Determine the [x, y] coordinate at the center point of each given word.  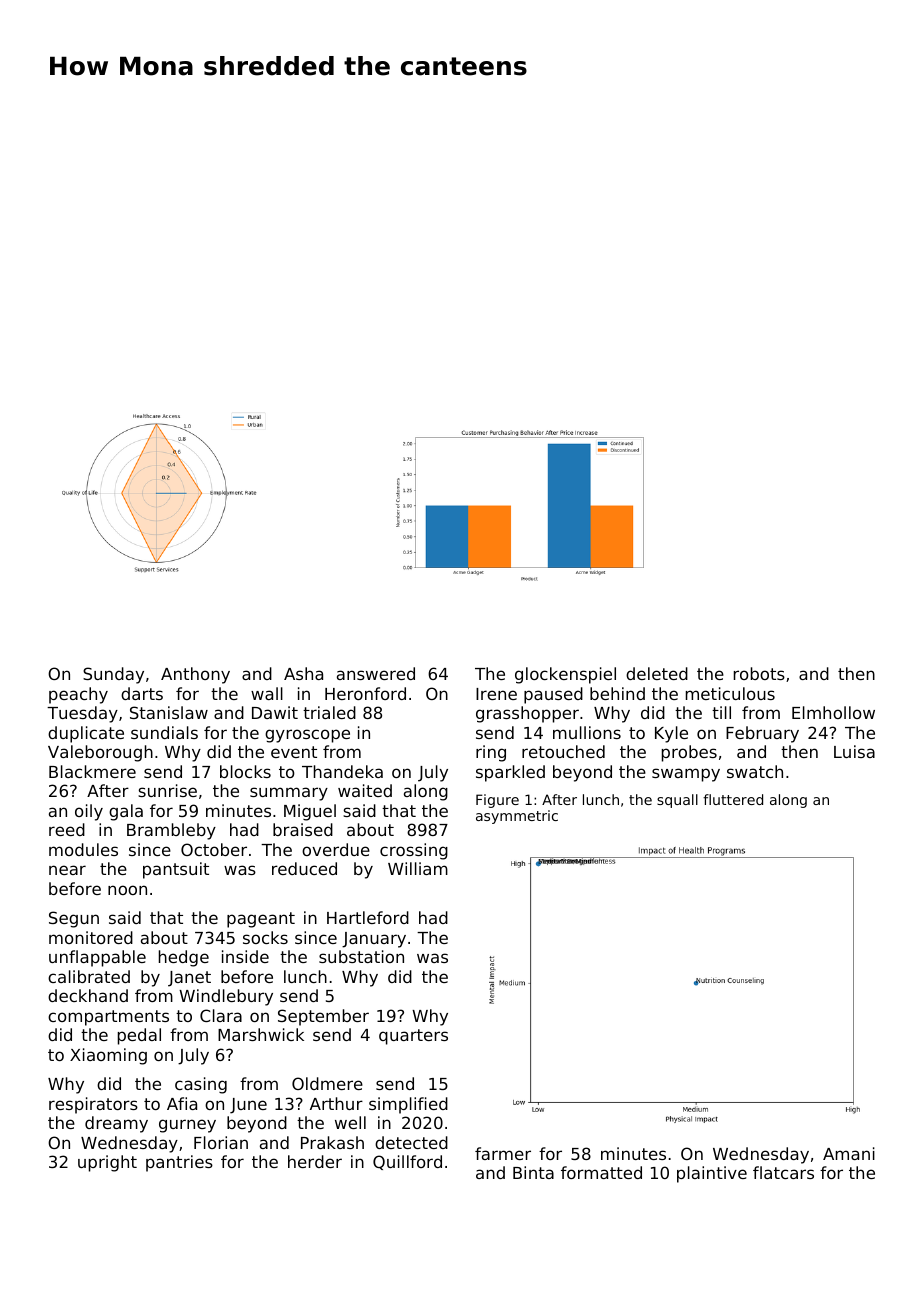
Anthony [195, 675]
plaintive [712, 1174]
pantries [179, 1163]
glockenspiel [565, 675]
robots [759, 673]
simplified [408, 1105]
